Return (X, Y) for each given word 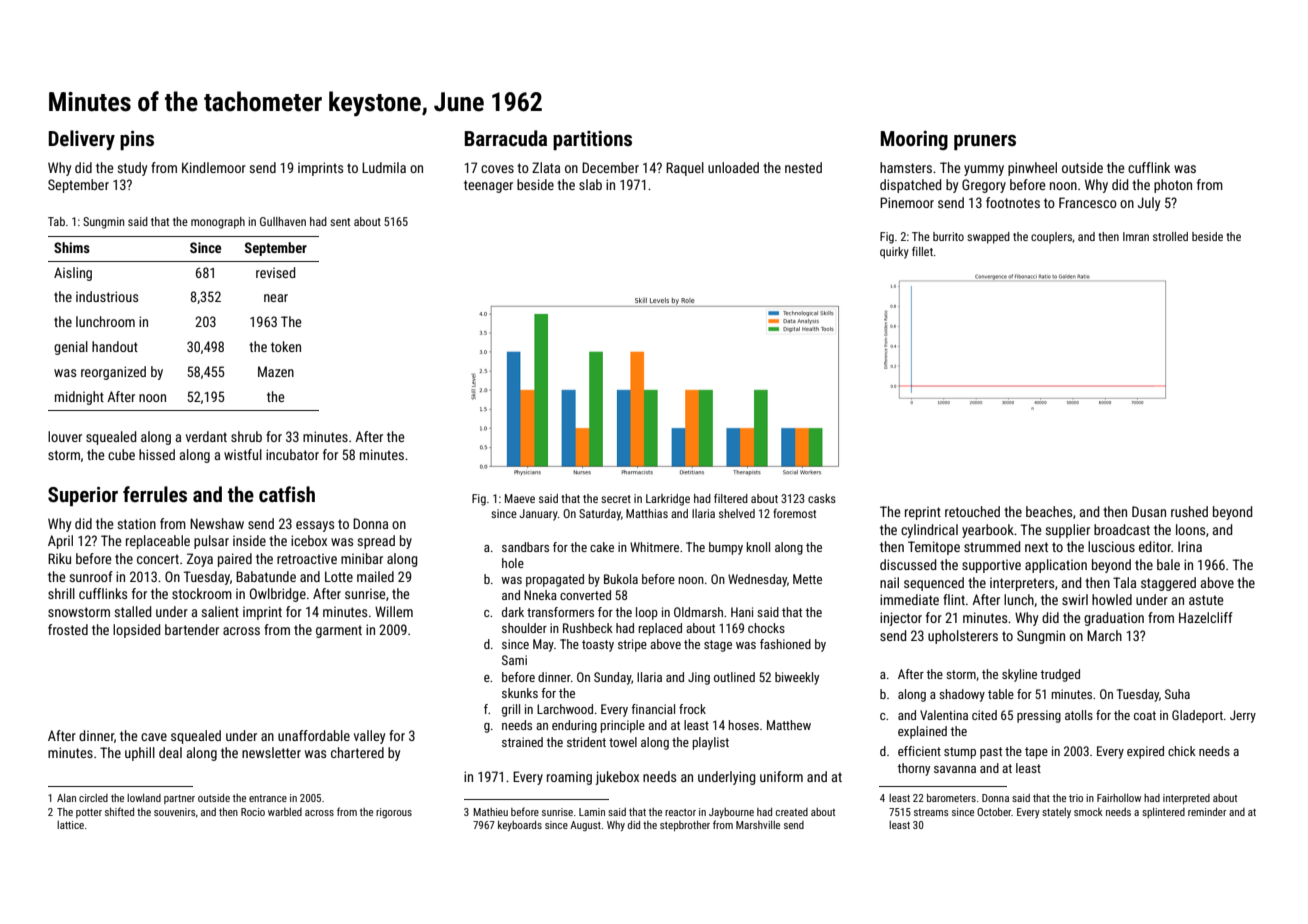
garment (339, 631)
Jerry (1243, 716)
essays (315, 526)
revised (275, 272)
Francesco (1088, 202)
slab (590, 184)
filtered (731, 498)
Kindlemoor (214, 167)
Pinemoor (907, 202)
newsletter (271, 752)
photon (1173, 186)
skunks (520, 693)
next (1036, 547)
